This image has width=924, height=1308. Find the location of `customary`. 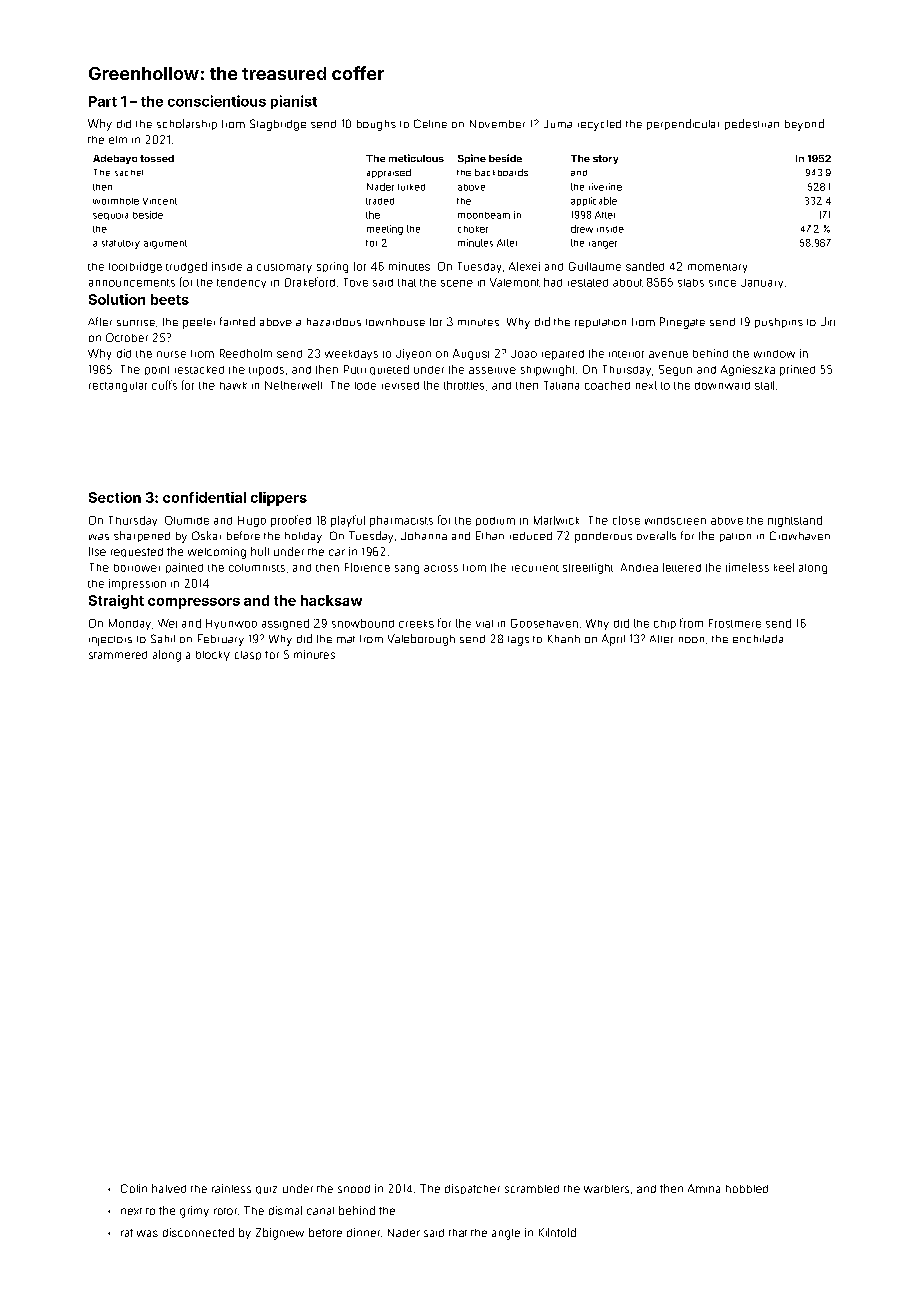

customary is located at coordinates (284, 268).
